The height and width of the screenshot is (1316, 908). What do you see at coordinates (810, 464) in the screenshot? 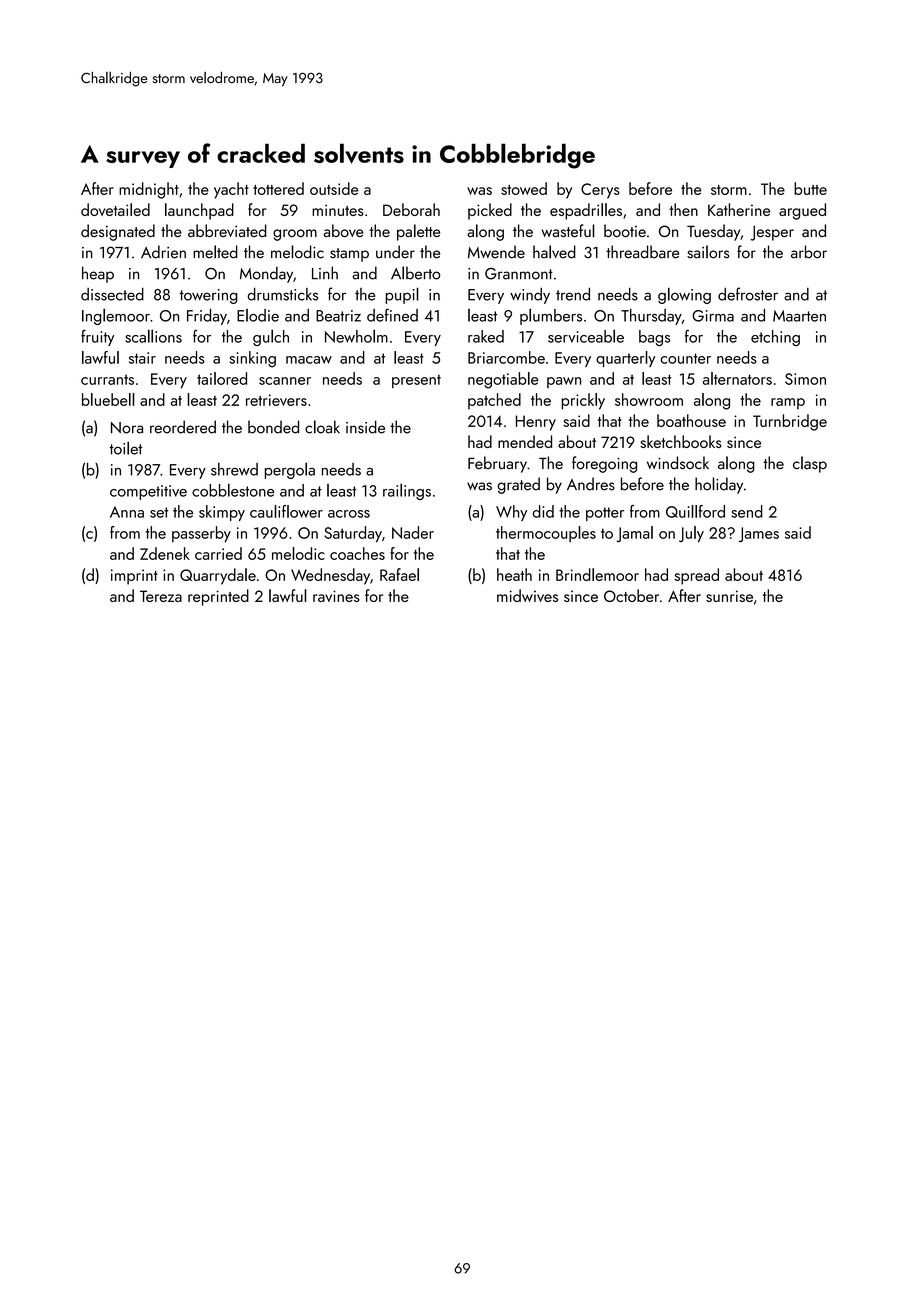
I see `clasp` at bounding box center [810, 464].
